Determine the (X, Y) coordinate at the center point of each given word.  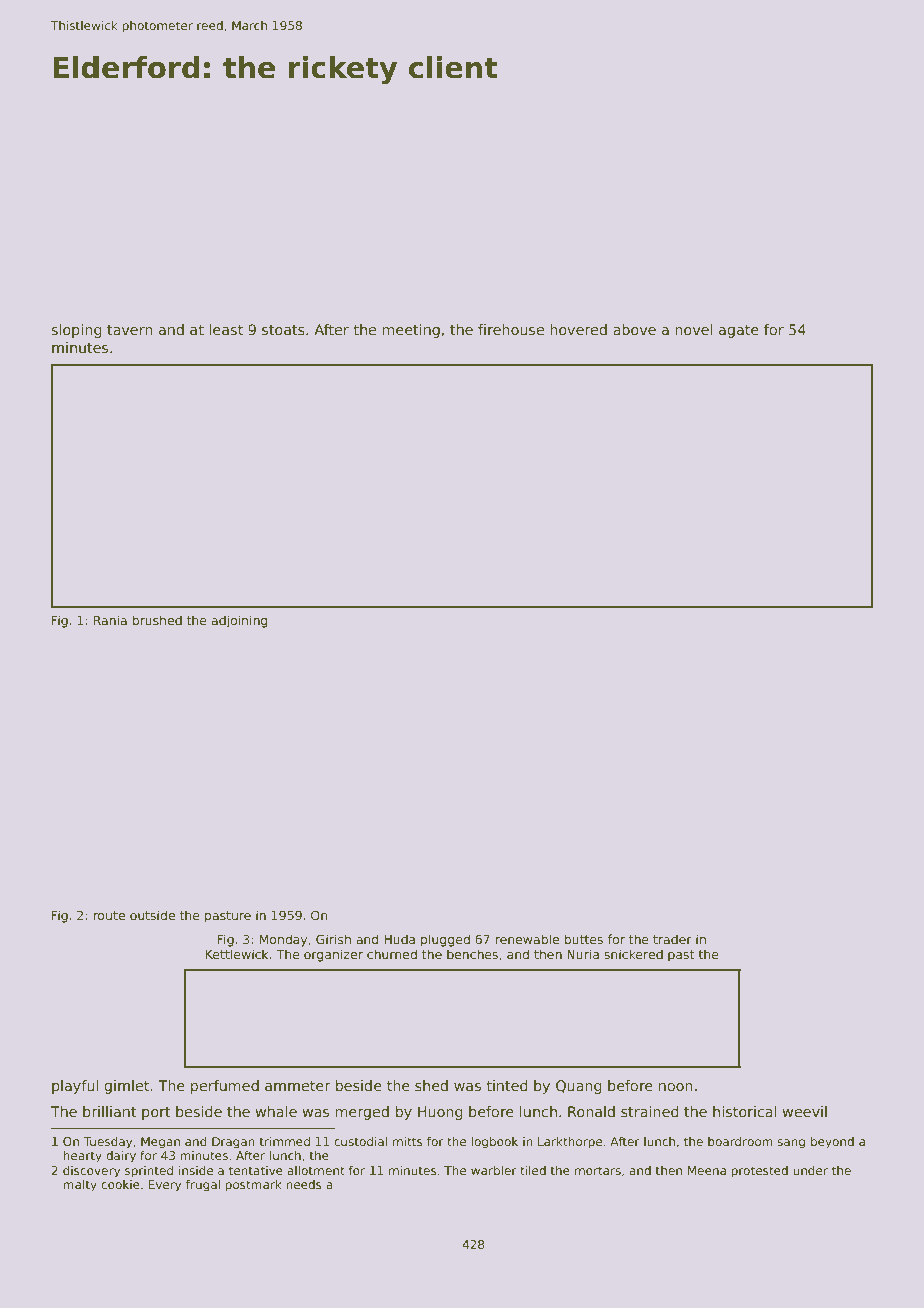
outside (152, 915)
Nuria (583, 954)
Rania (110, 620)
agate (739, 331)
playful (75, 1087)
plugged (445, 940)
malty (80, 1186)
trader (672, 939)
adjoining (239, 621)
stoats (283, 330)
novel (694, 329)
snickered (633, 954)
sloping (76, 331)
